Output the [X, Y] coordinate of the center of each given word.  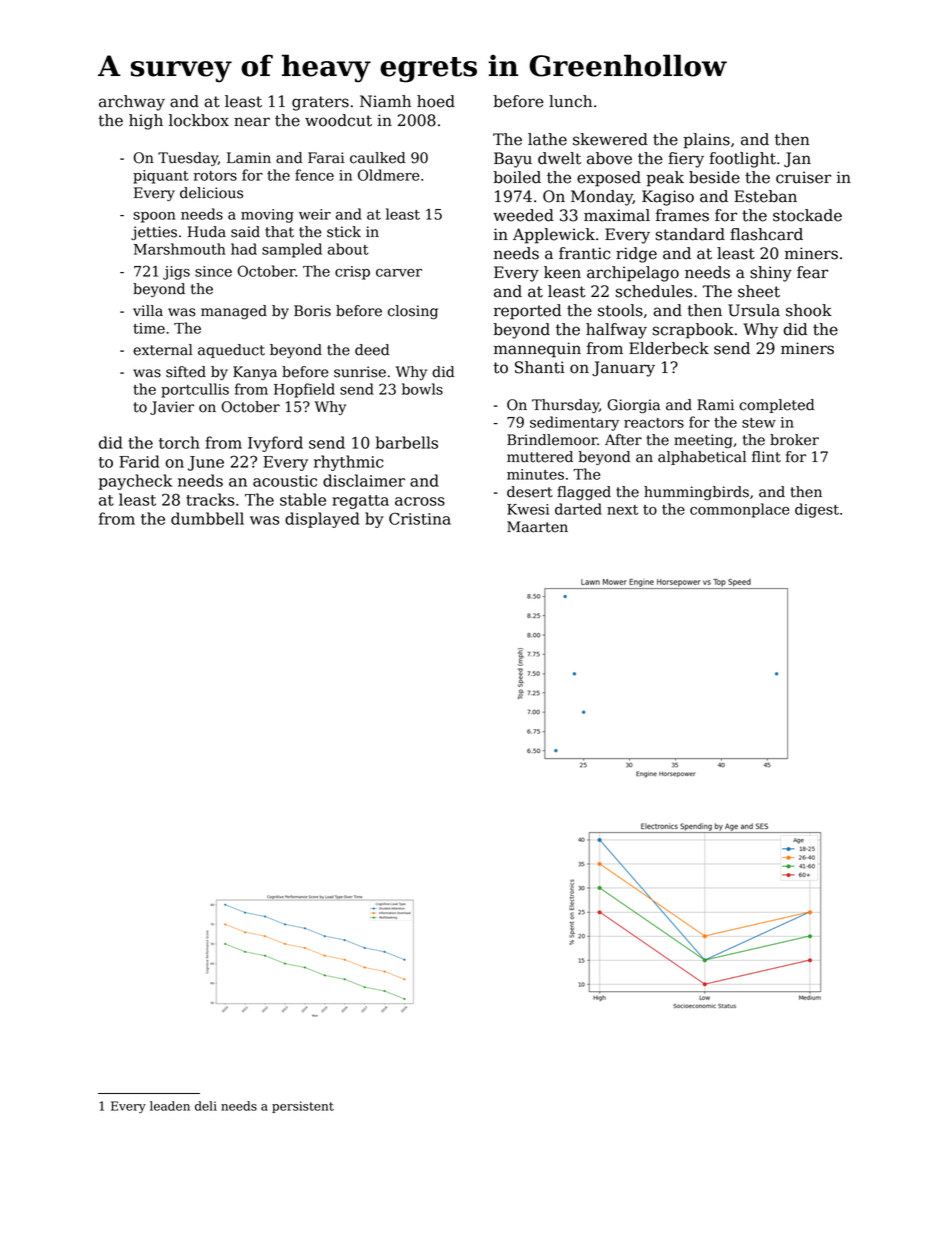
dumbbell [207, 518]
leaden [170, 1106]
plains [706, 141]
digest [817, 510]
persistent [303, 1107]
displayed [322, 520]
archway [132, 103]
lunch [570, 101]
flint [766, 457]
